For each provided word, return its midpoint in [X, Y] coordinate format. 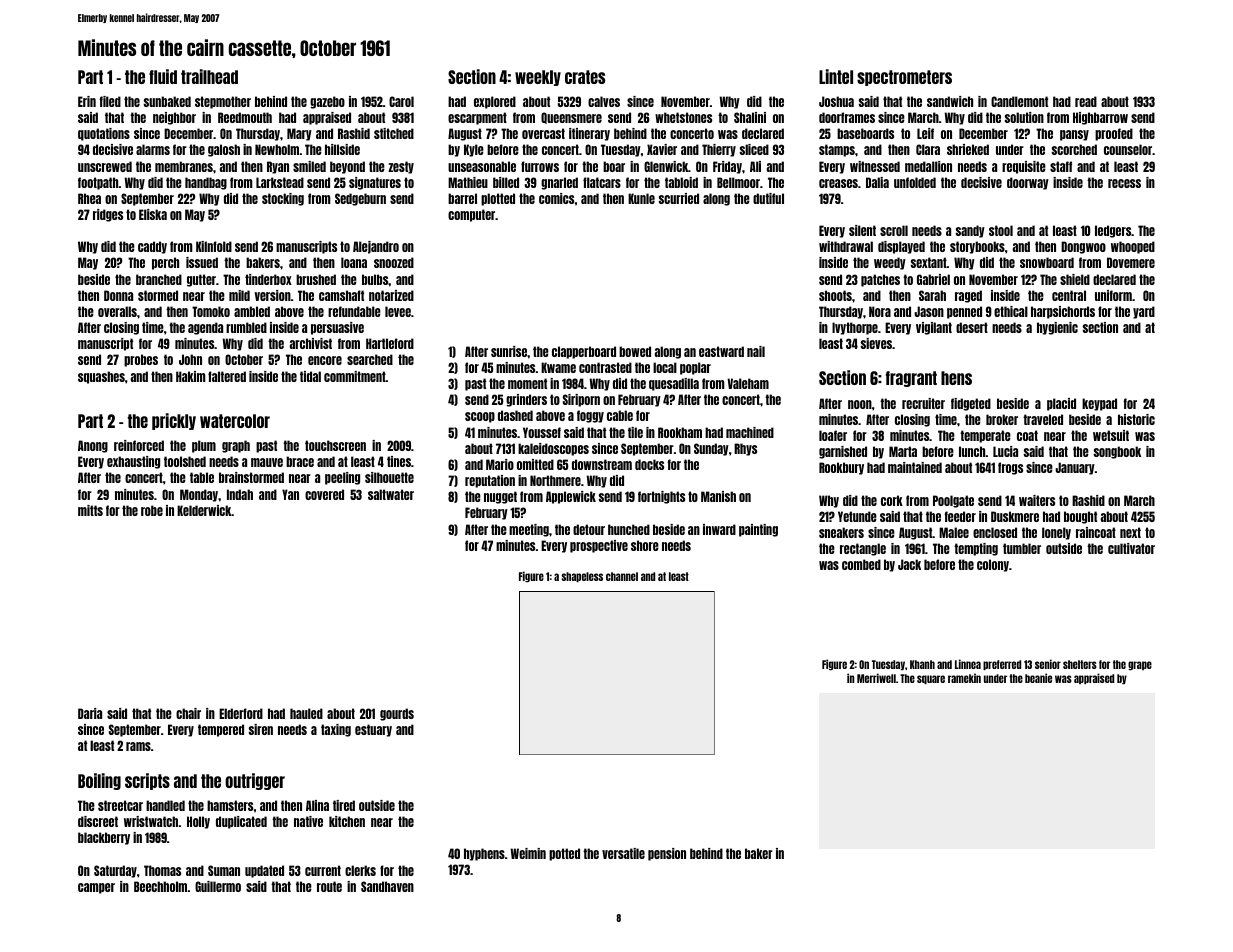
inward [719, 529]
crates [585, 77]
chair [188, 713]
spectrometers [904, 78]
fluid [163, 76]
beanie [1038, 678]
